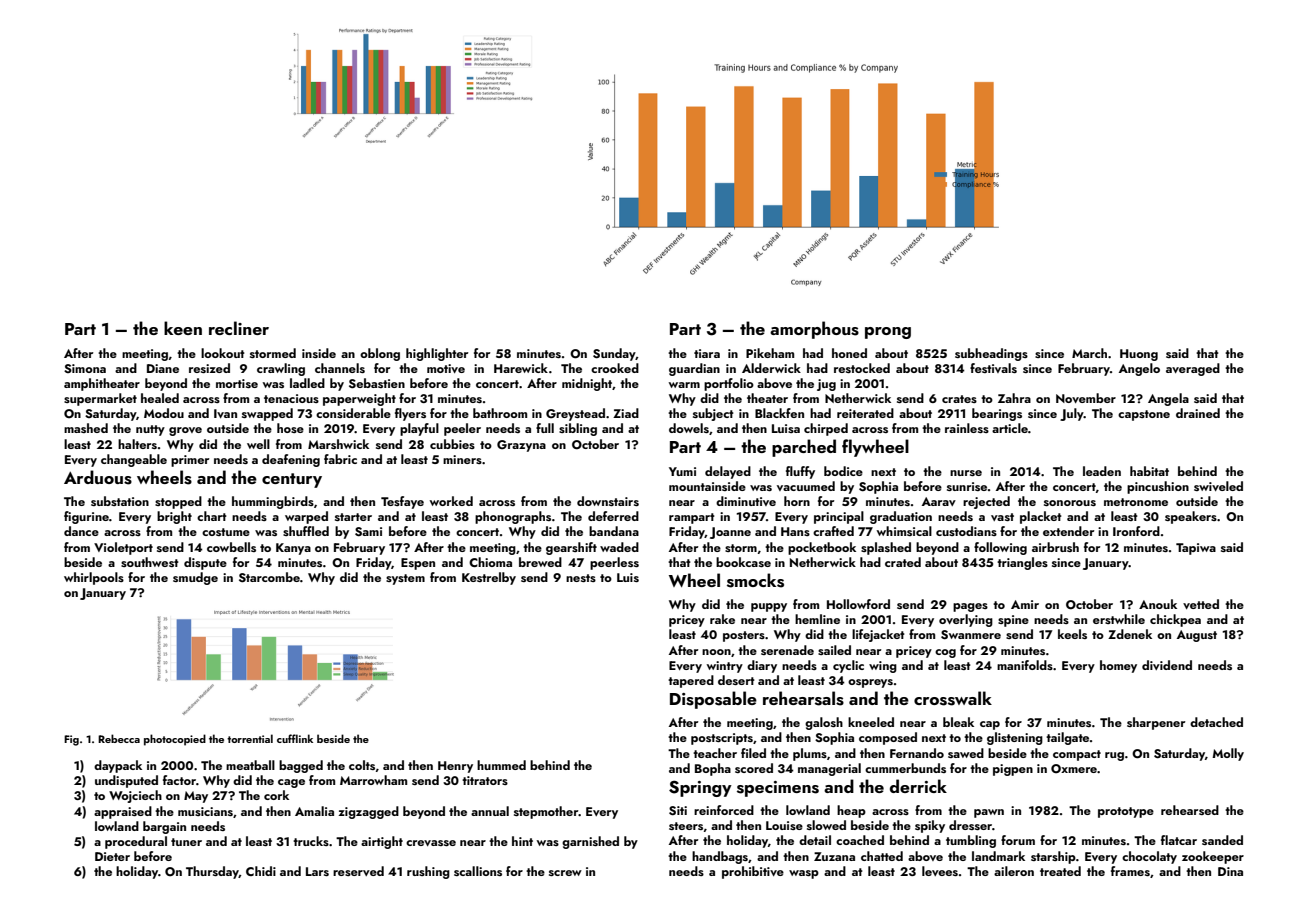 The width and height of the document is (1308, 924). Describe the element at coordinates (446, 368) in the document. I see `motive` at that location.
